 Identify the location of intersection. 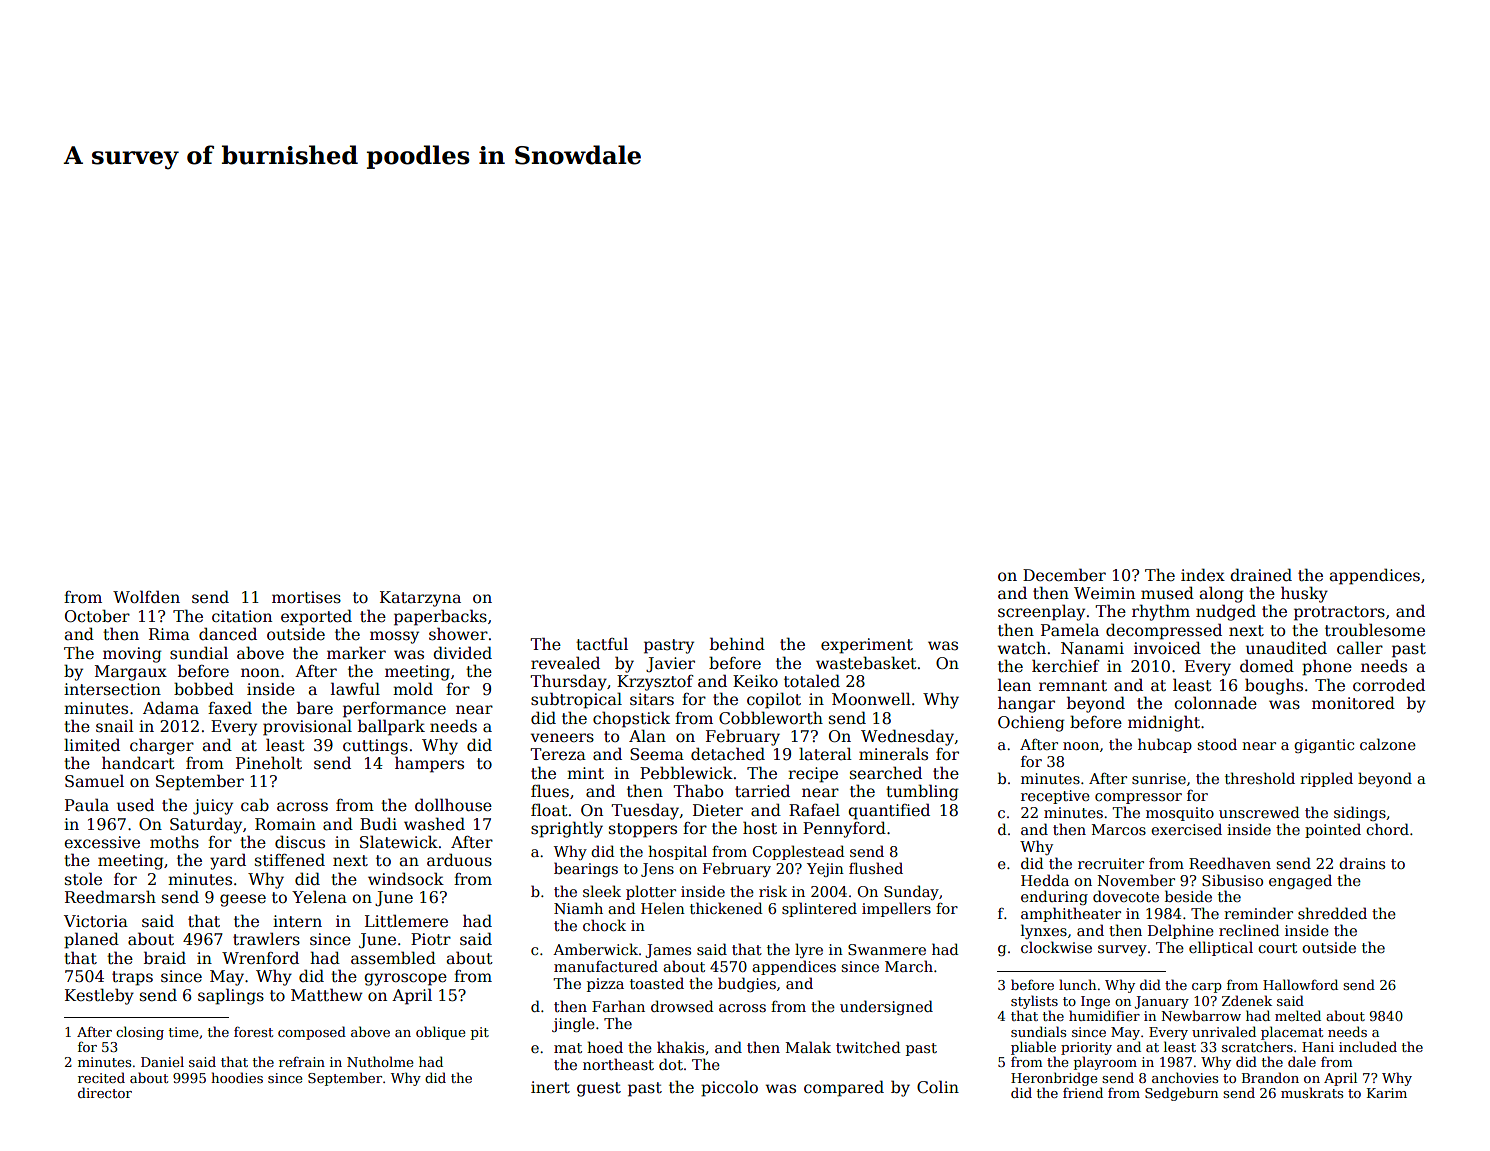
(112, 689).
